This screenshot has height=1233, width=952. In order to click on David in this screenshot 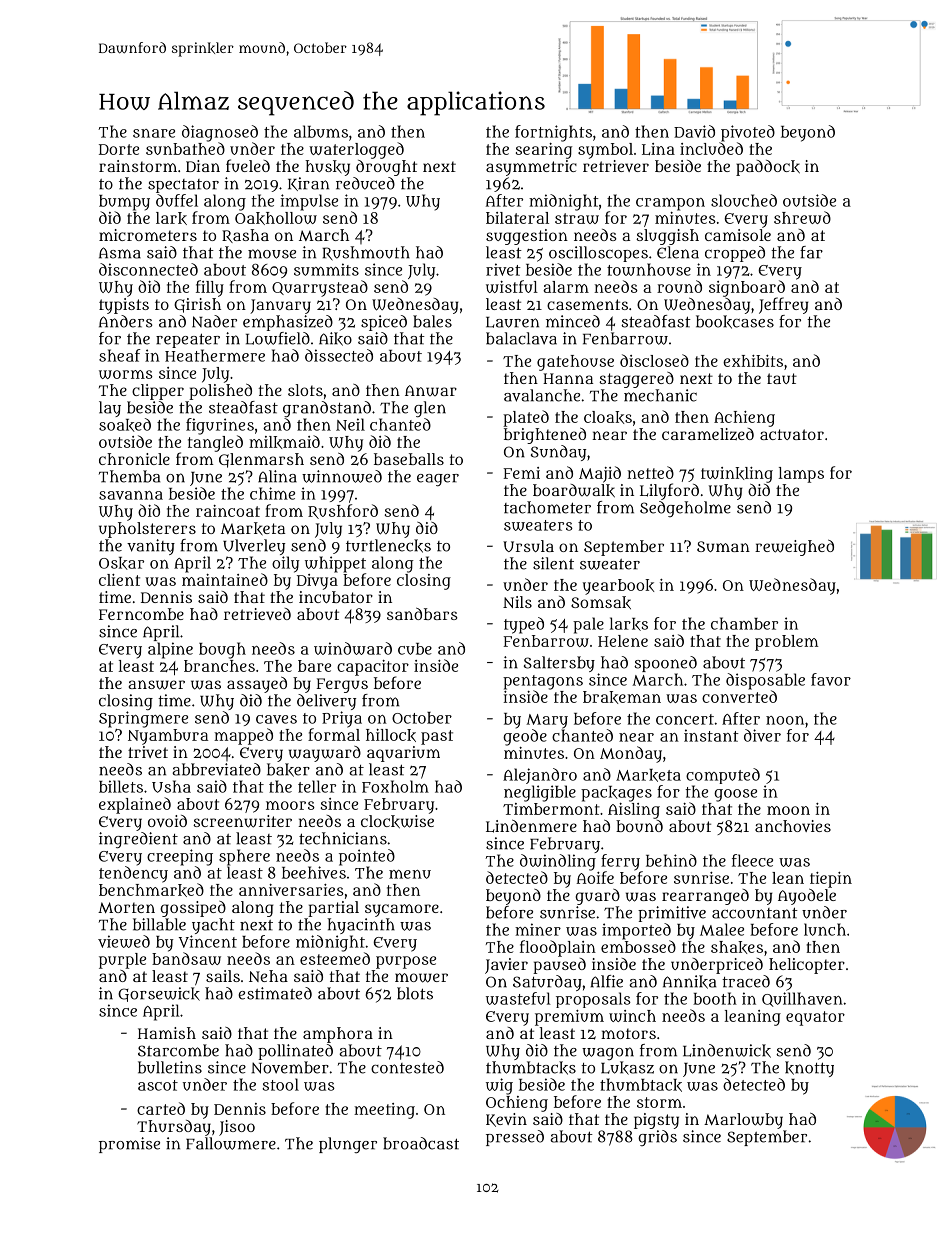, I will do `click(694, 131)`.
